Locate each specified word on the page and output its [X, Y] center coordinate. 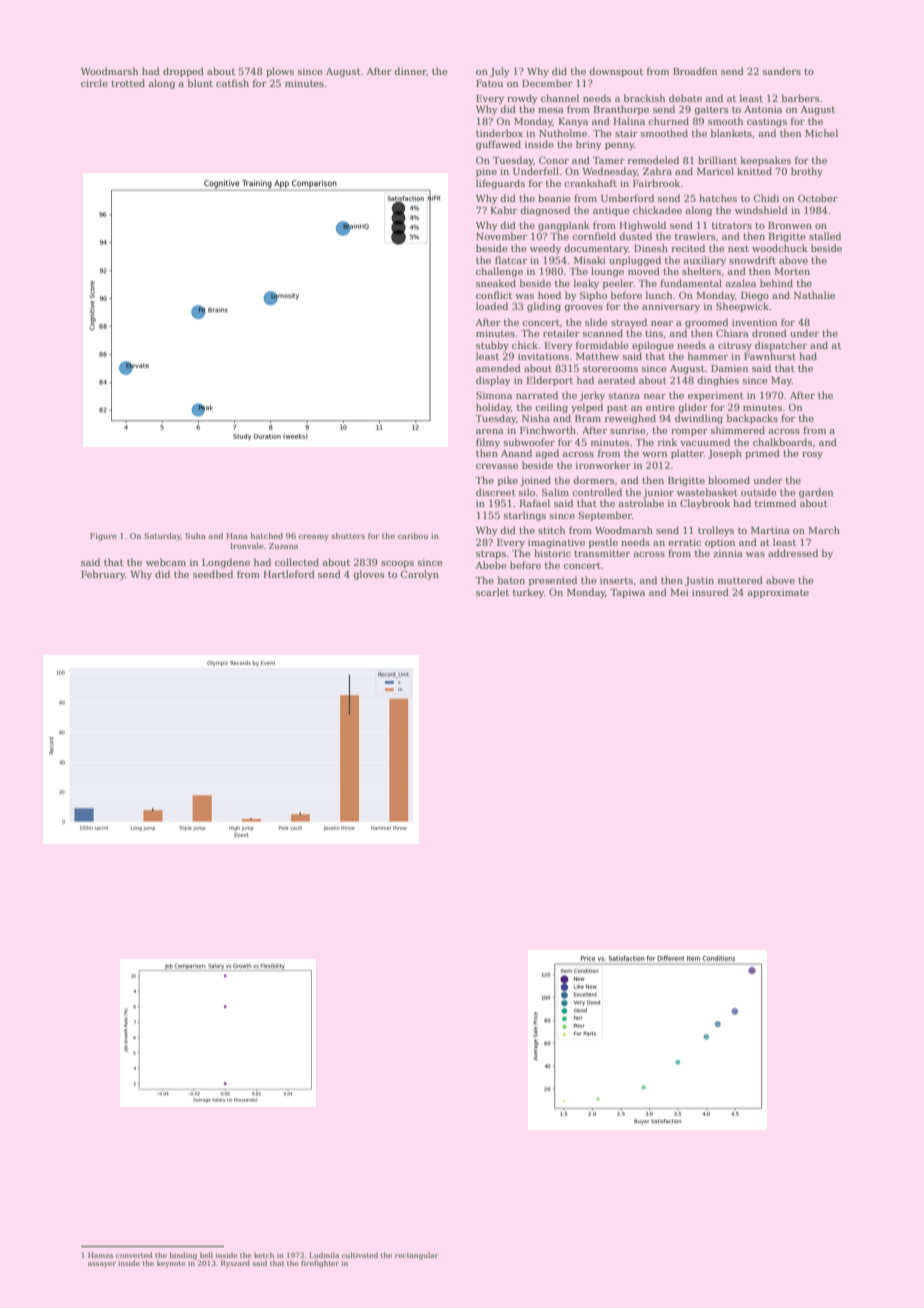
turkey [528, 593]
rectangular [416, 1256]
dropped [183, 72]
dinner [410, 71]
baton [511, 580]
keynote [171, 1264]
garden [816, 493]
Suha [195, 536]
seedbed [213, 574]
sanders [782, 71]
